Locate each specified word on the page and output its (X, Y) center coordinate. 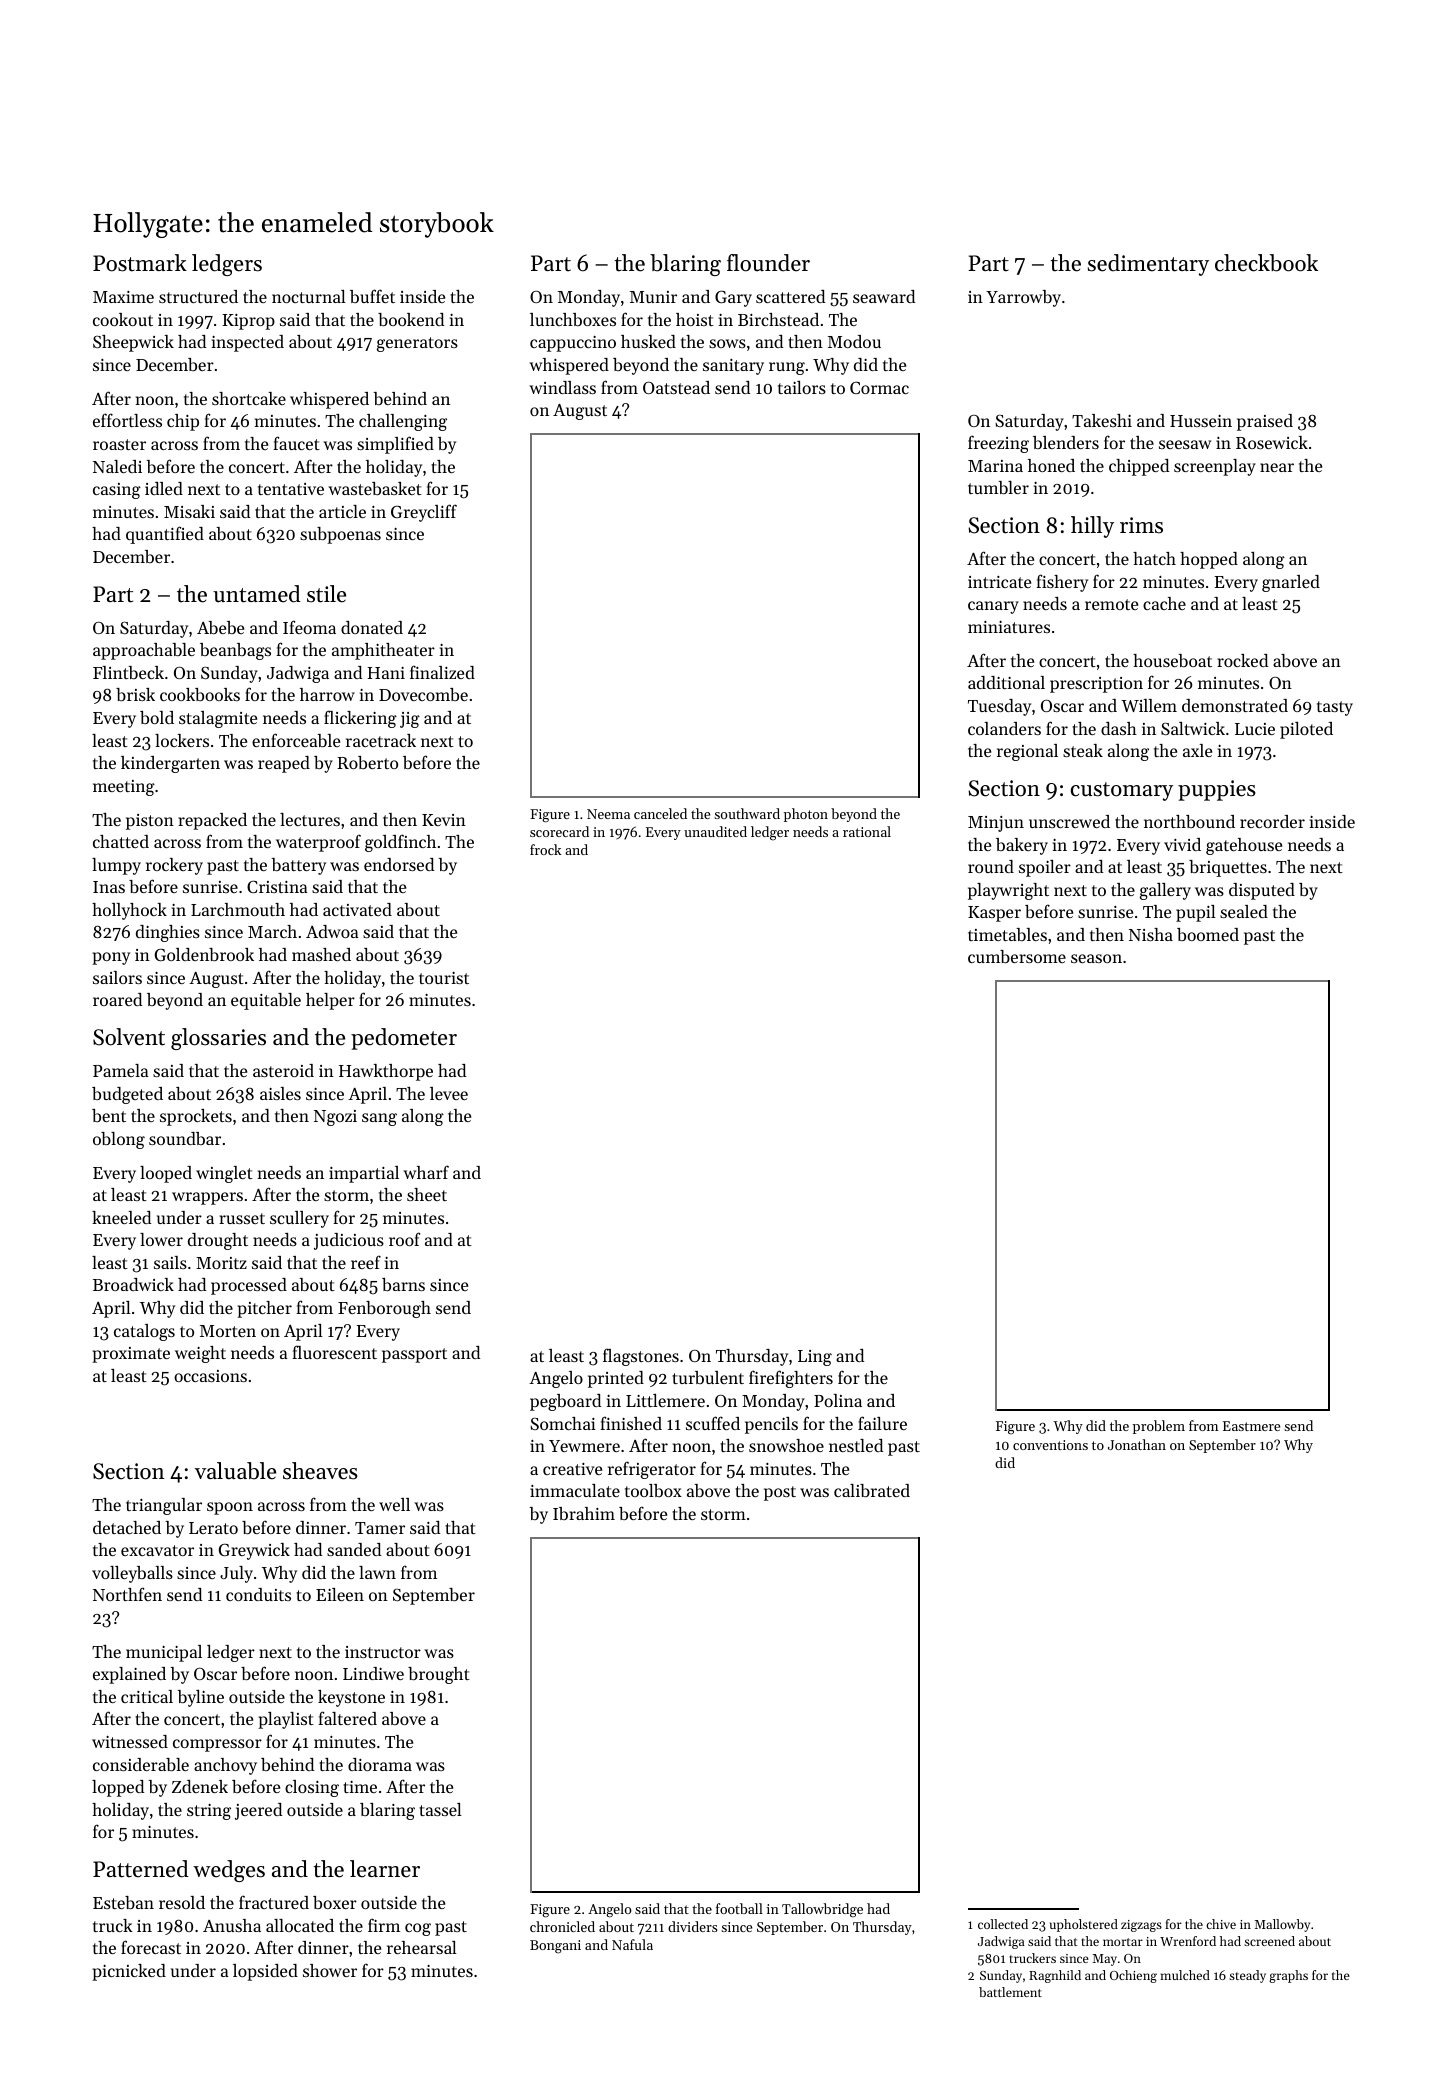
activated (357, 909)
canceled (660, 813)
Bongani (555, 1947)
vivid (1182, 844)
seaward (884, 296)
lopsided (265, 1972)
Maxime (123, 297)
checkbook (1266, 263)
